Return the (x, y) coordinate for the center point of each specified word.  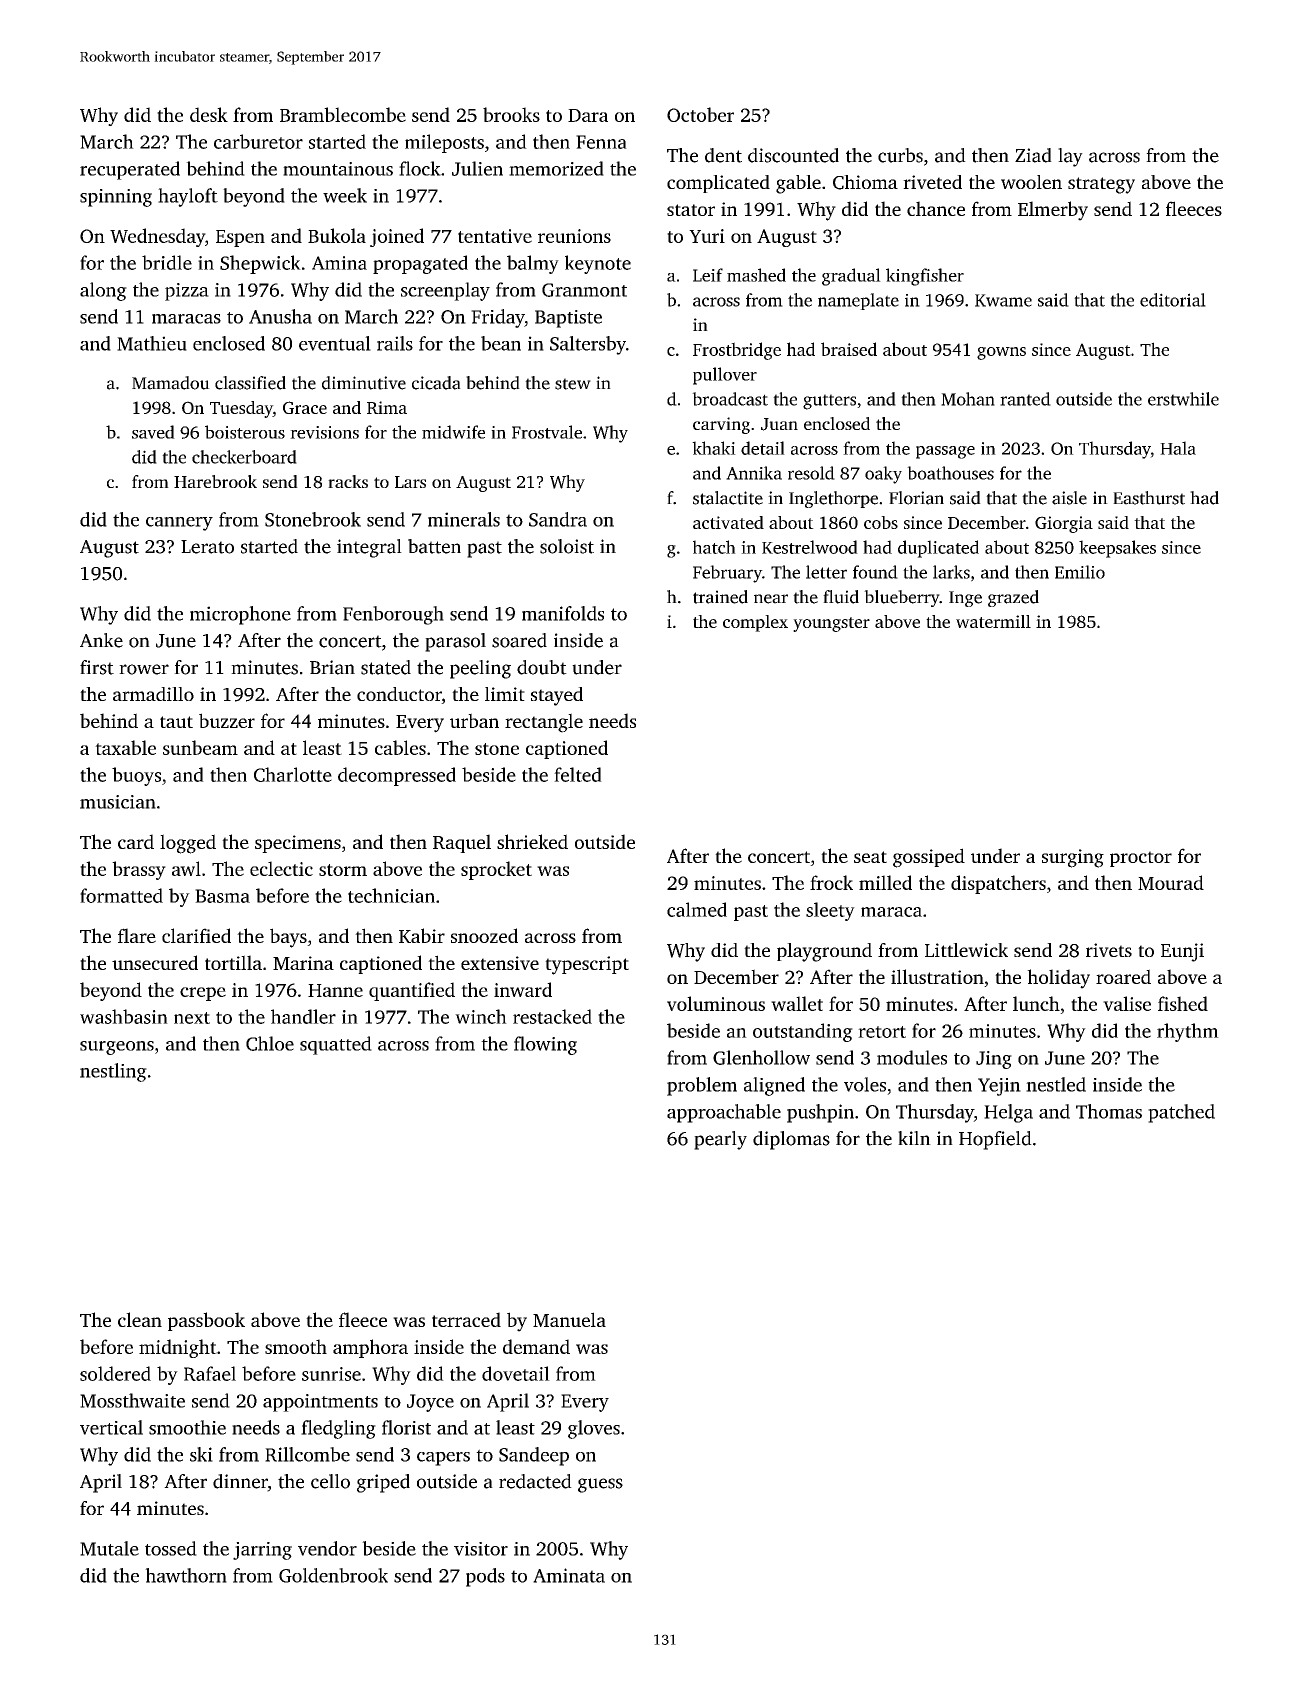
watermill (993, 621)
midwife (453, 432)
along (103, 291)
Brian (332, 667)
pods (485, 1577)
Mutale (109, 1548)
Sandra (558, 519)
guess (600, 1485)
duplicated (938, 549)
